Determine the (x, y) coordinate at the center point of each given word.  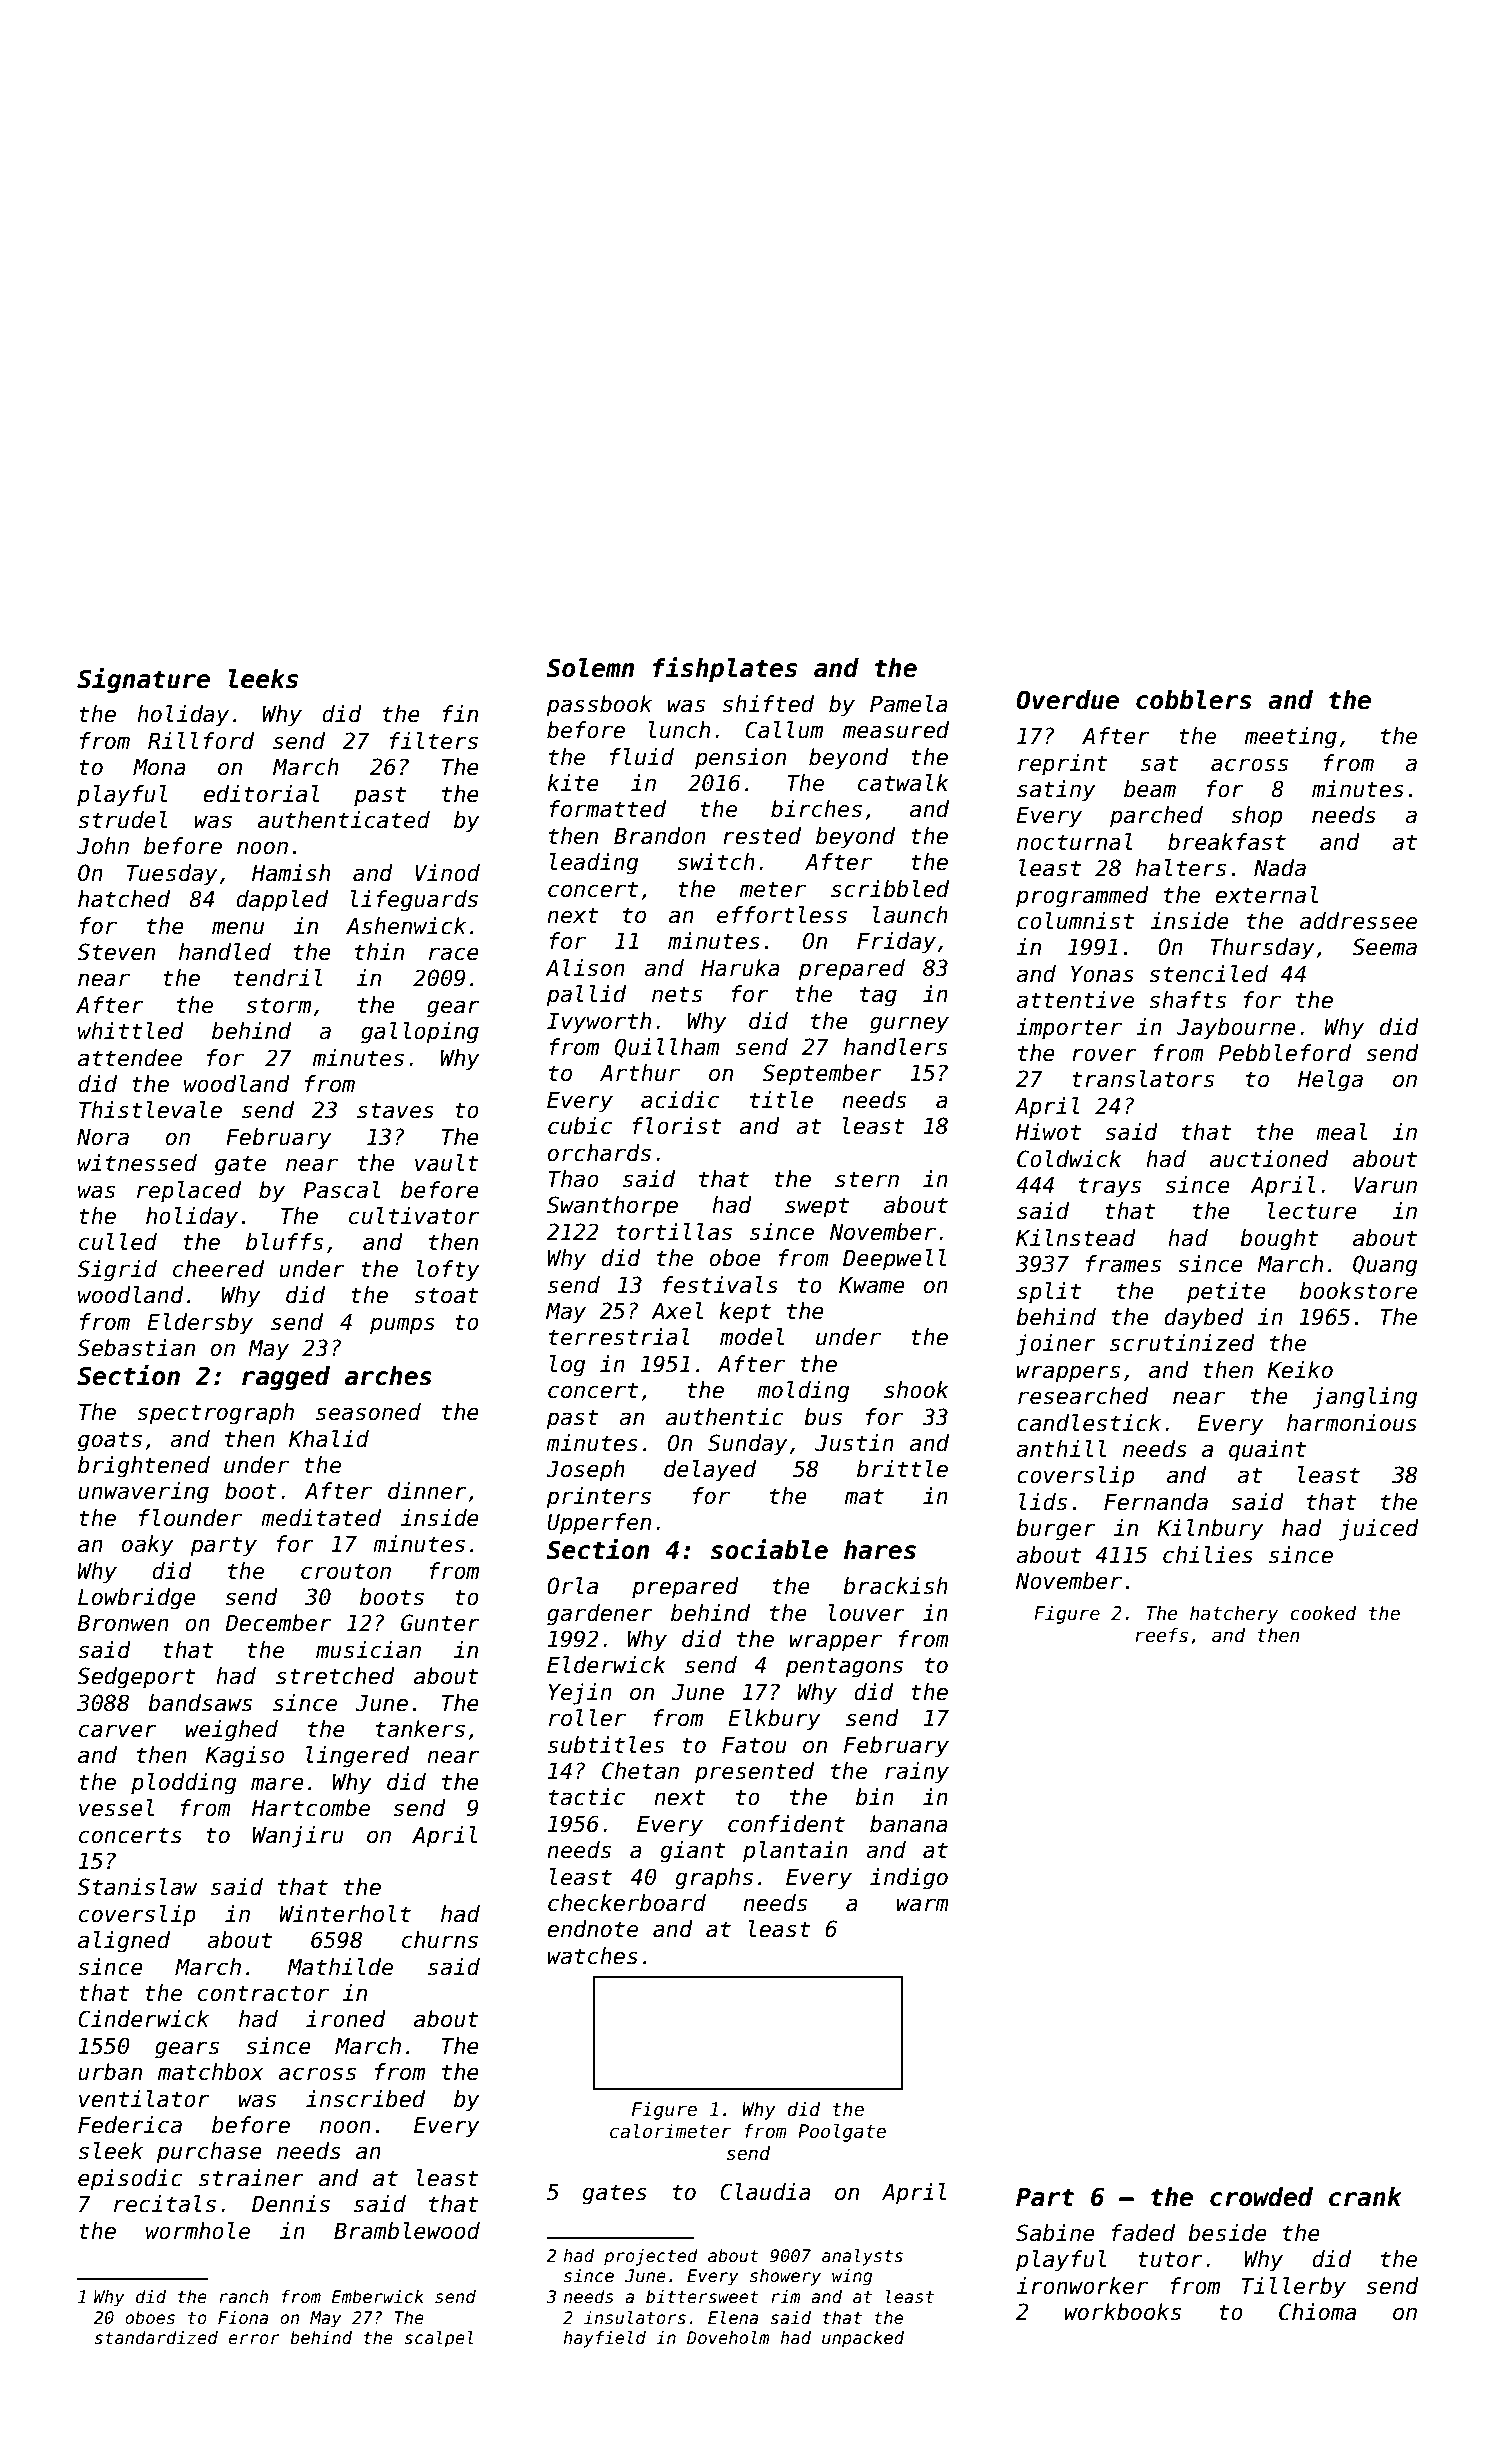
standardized (156, 2338)
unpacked (863, 2339)
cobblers (1194, 700)
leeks (263, 679)
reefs (1161, 1635)
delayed (710, 1471)
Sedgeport (136, 1678)
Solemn (590, 668)
